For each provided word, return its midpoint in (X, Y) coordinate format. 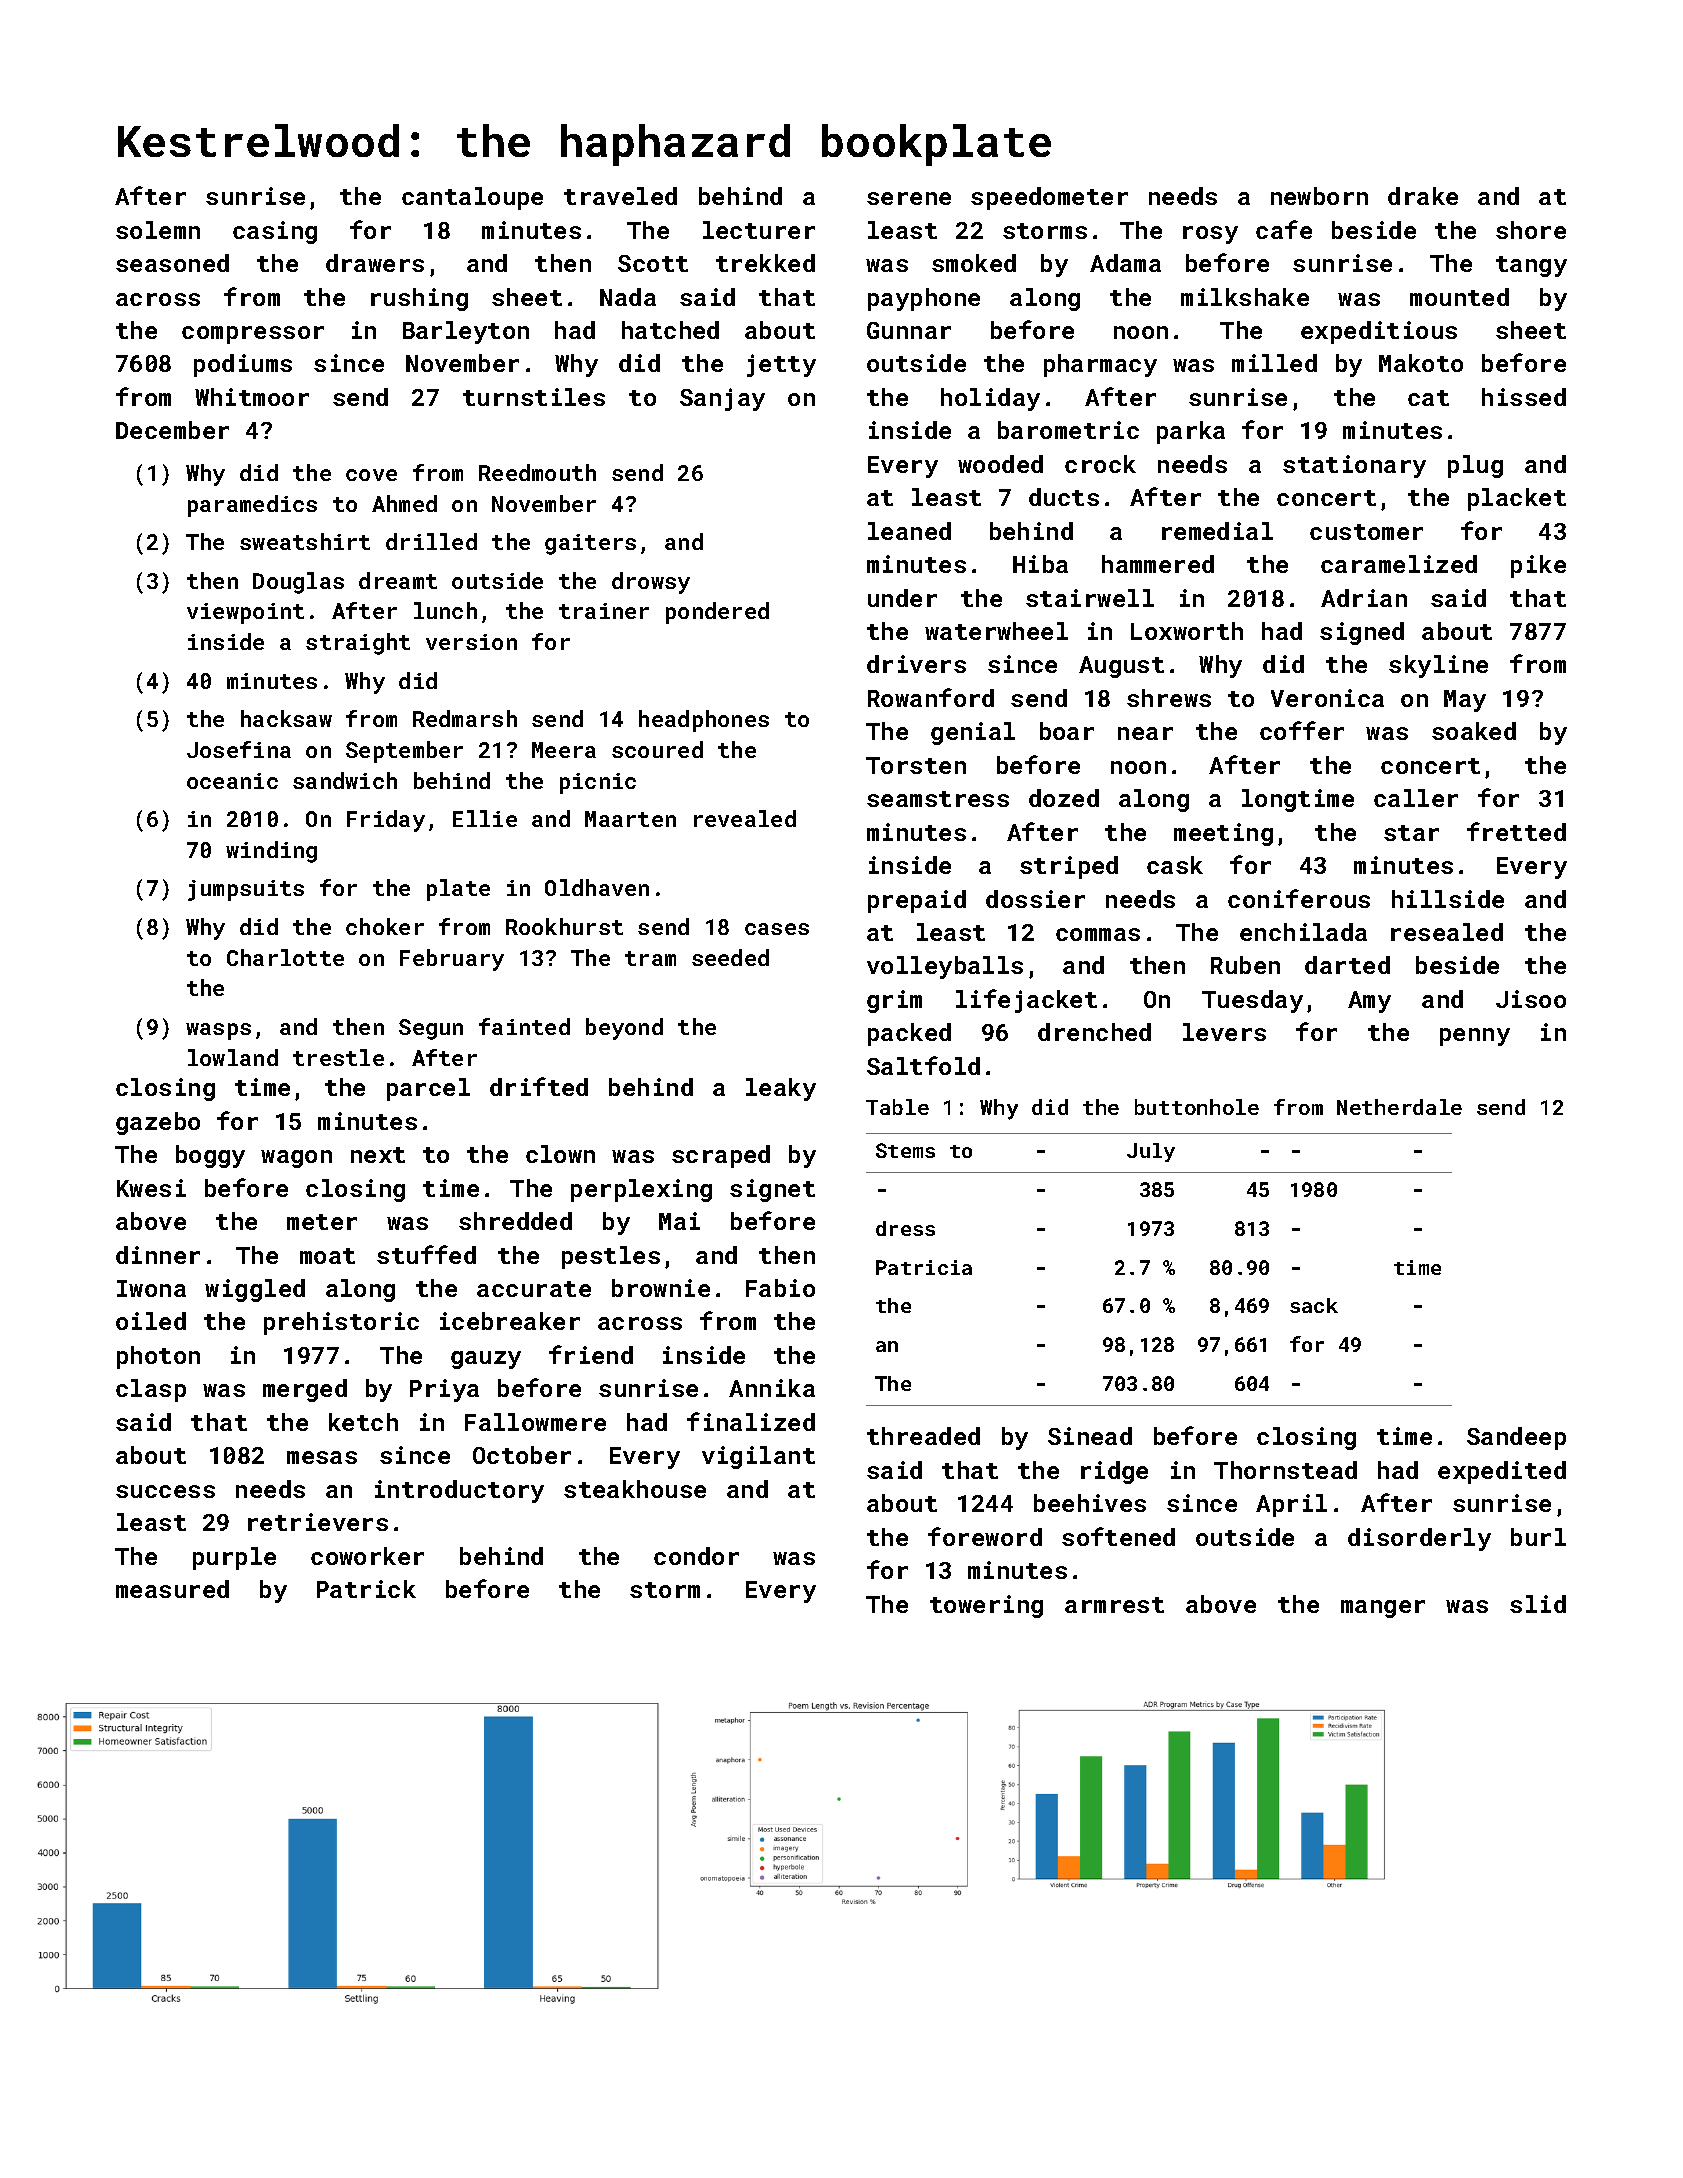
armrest (1114, 1605)
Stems (905, 1150)
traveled (620, 196)
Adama (1125, 263)
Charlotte (285, 957)
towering (986, 1606)
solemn (158, 230)
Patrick (366, 1589)
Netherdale (1399, 1107)
